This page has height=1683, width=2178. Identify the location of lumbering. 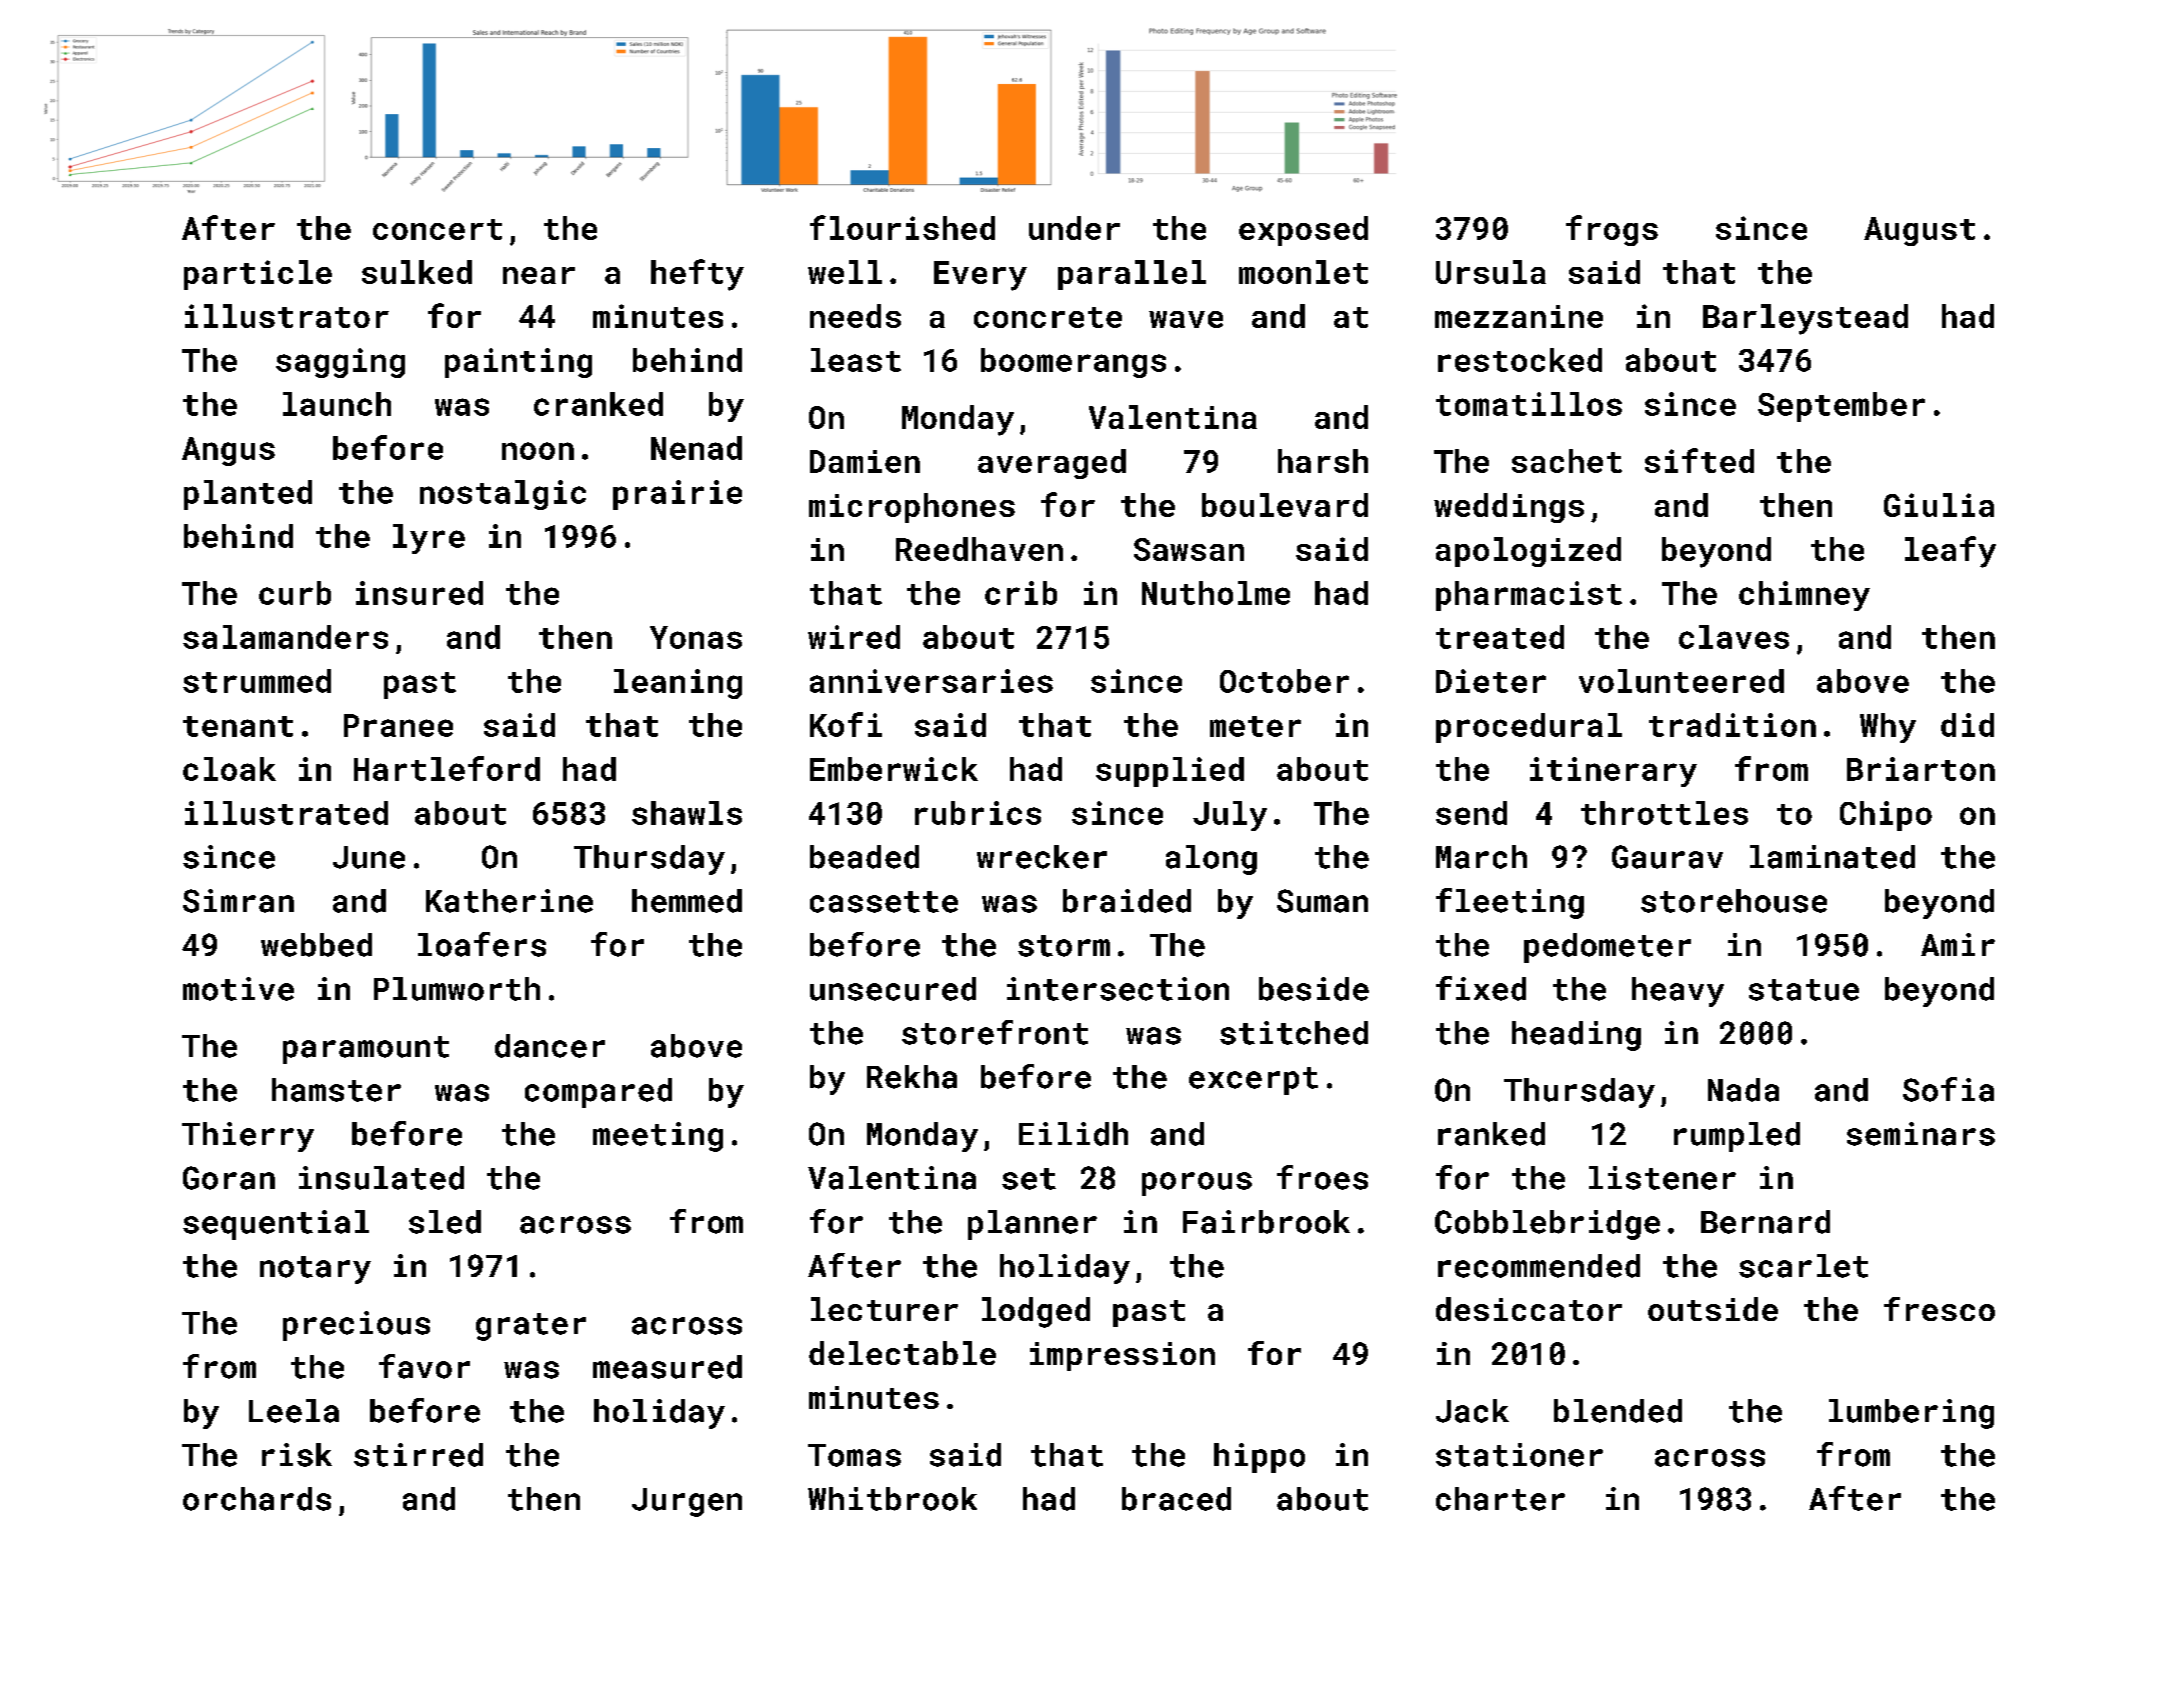
(1911, 1414).
